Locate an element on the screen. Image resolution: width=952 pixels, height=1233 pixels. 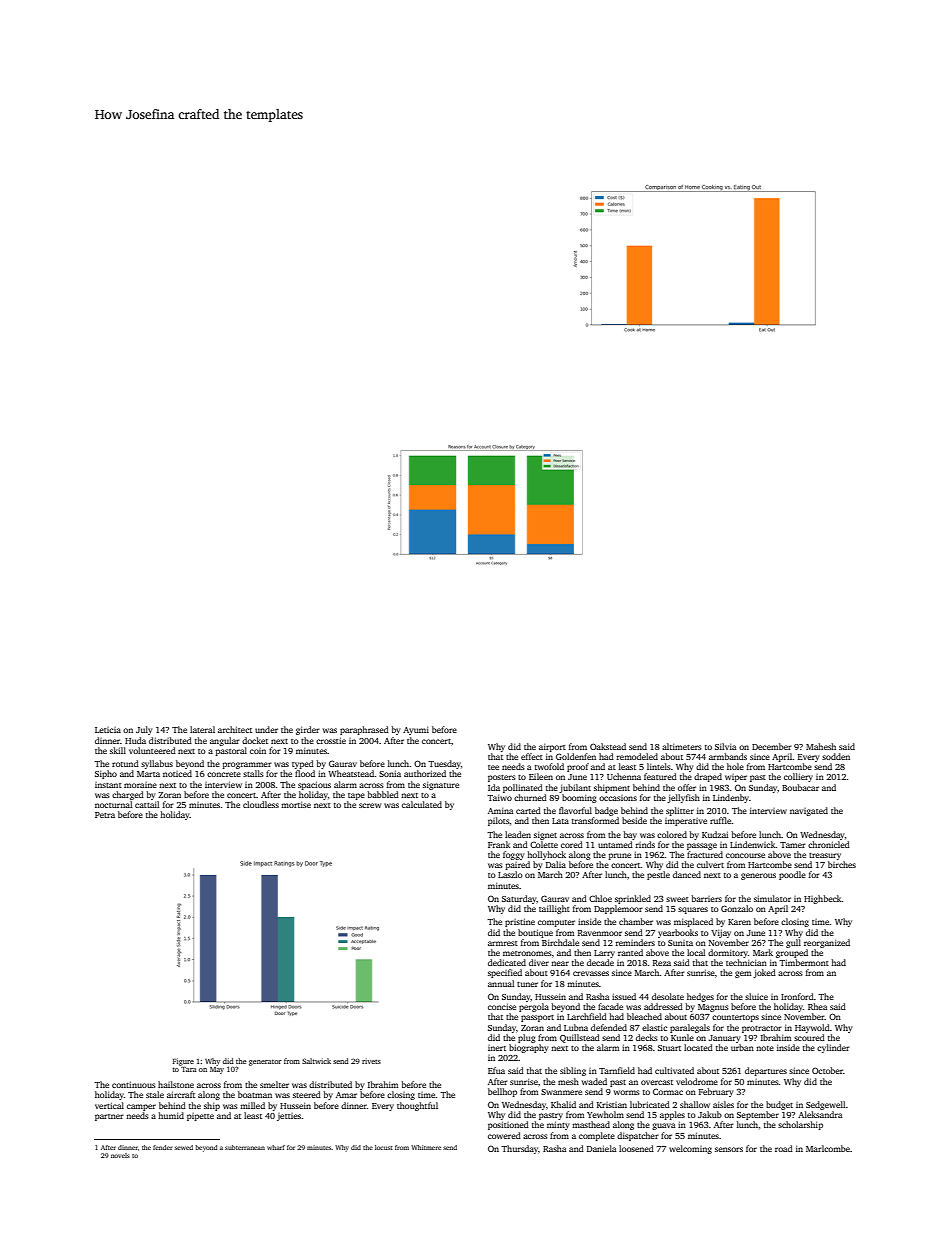
programmer is located at coordinates (247, 765).
